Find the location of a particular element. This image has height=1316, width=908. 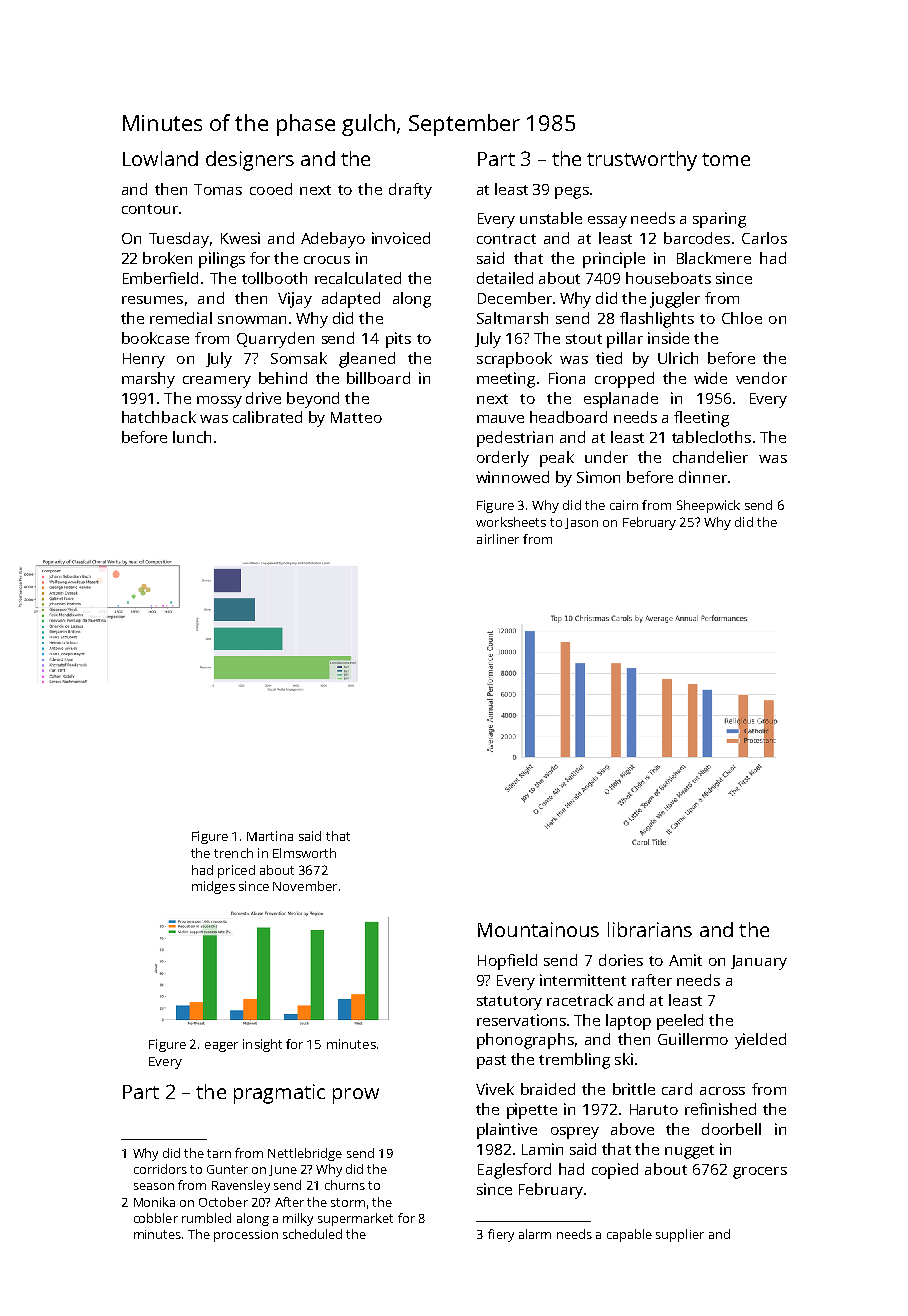

sparing is located at coordinates (719, 220).
